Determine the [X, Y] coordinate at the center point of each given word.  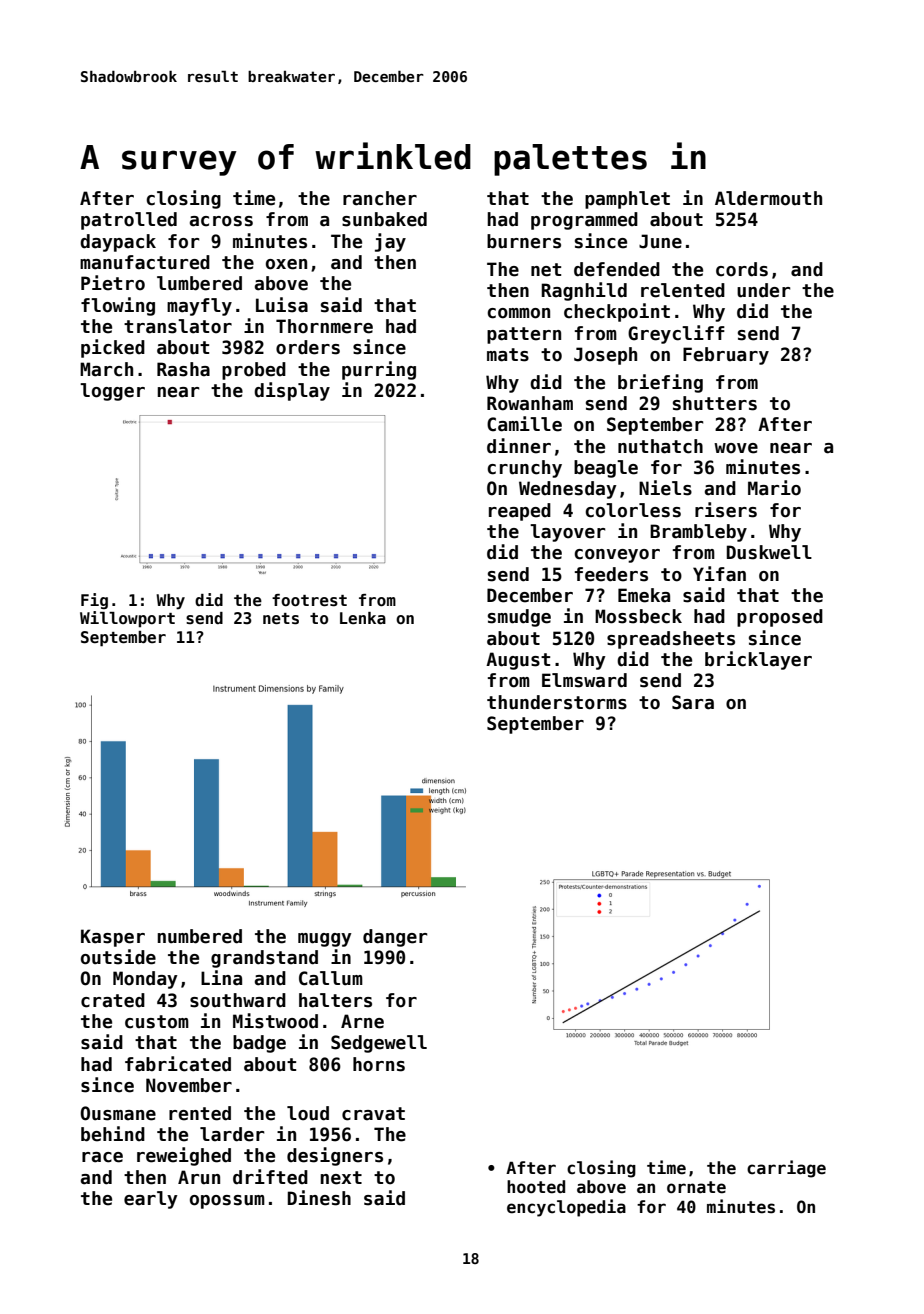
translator [178, 326]
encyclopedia [566, 1208]
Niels [665, 488]
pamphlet [627, 200]
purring [379, 370]
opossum [227, 1202]
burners [524, 241]
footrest [309, 600]
